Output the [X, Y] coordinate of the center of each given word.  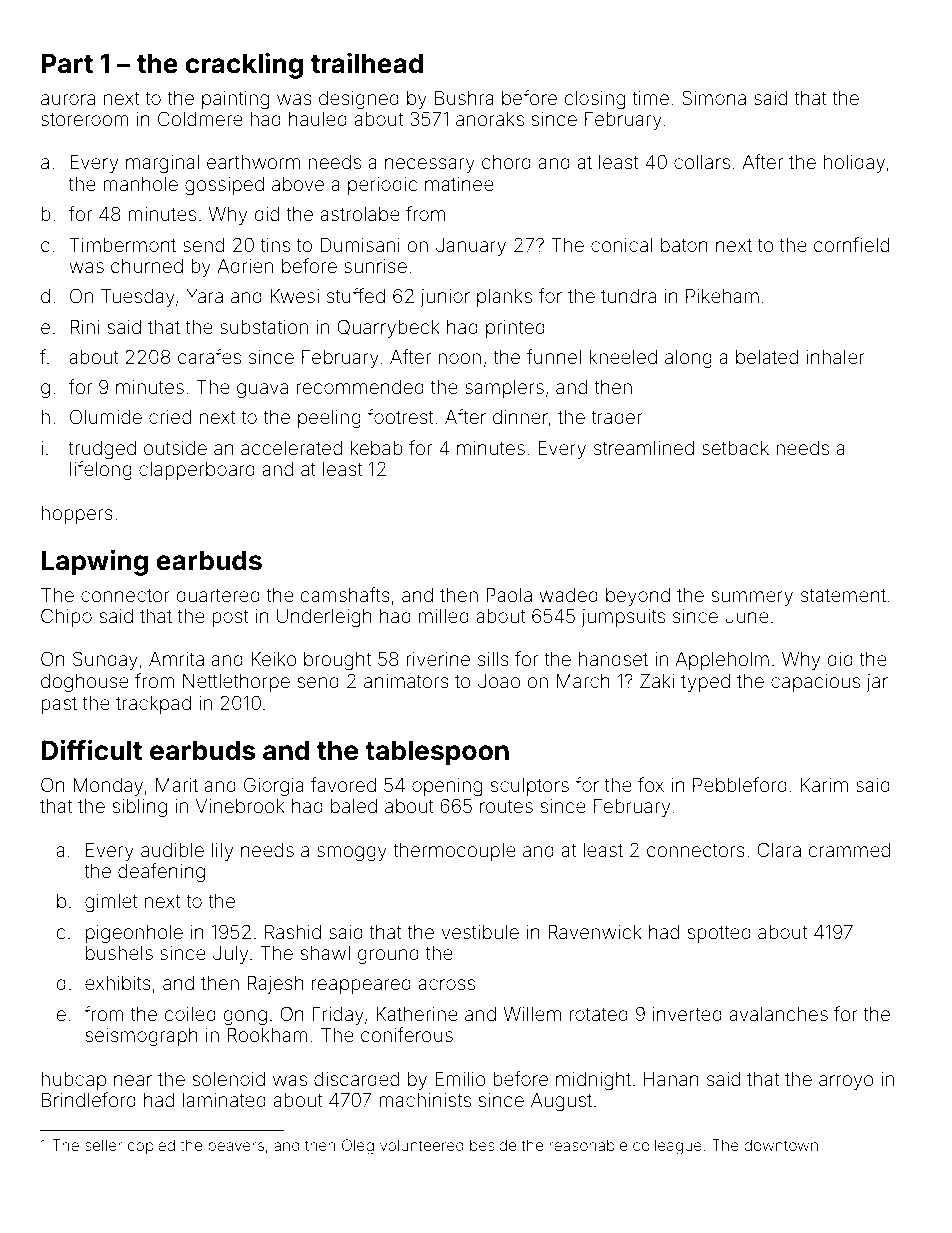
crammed [849, 850]
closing [594, 100]
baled [354, 806]
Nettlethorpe [236, 683]
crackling [244, 65]
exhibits [118, 983]
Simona [714, 97]
